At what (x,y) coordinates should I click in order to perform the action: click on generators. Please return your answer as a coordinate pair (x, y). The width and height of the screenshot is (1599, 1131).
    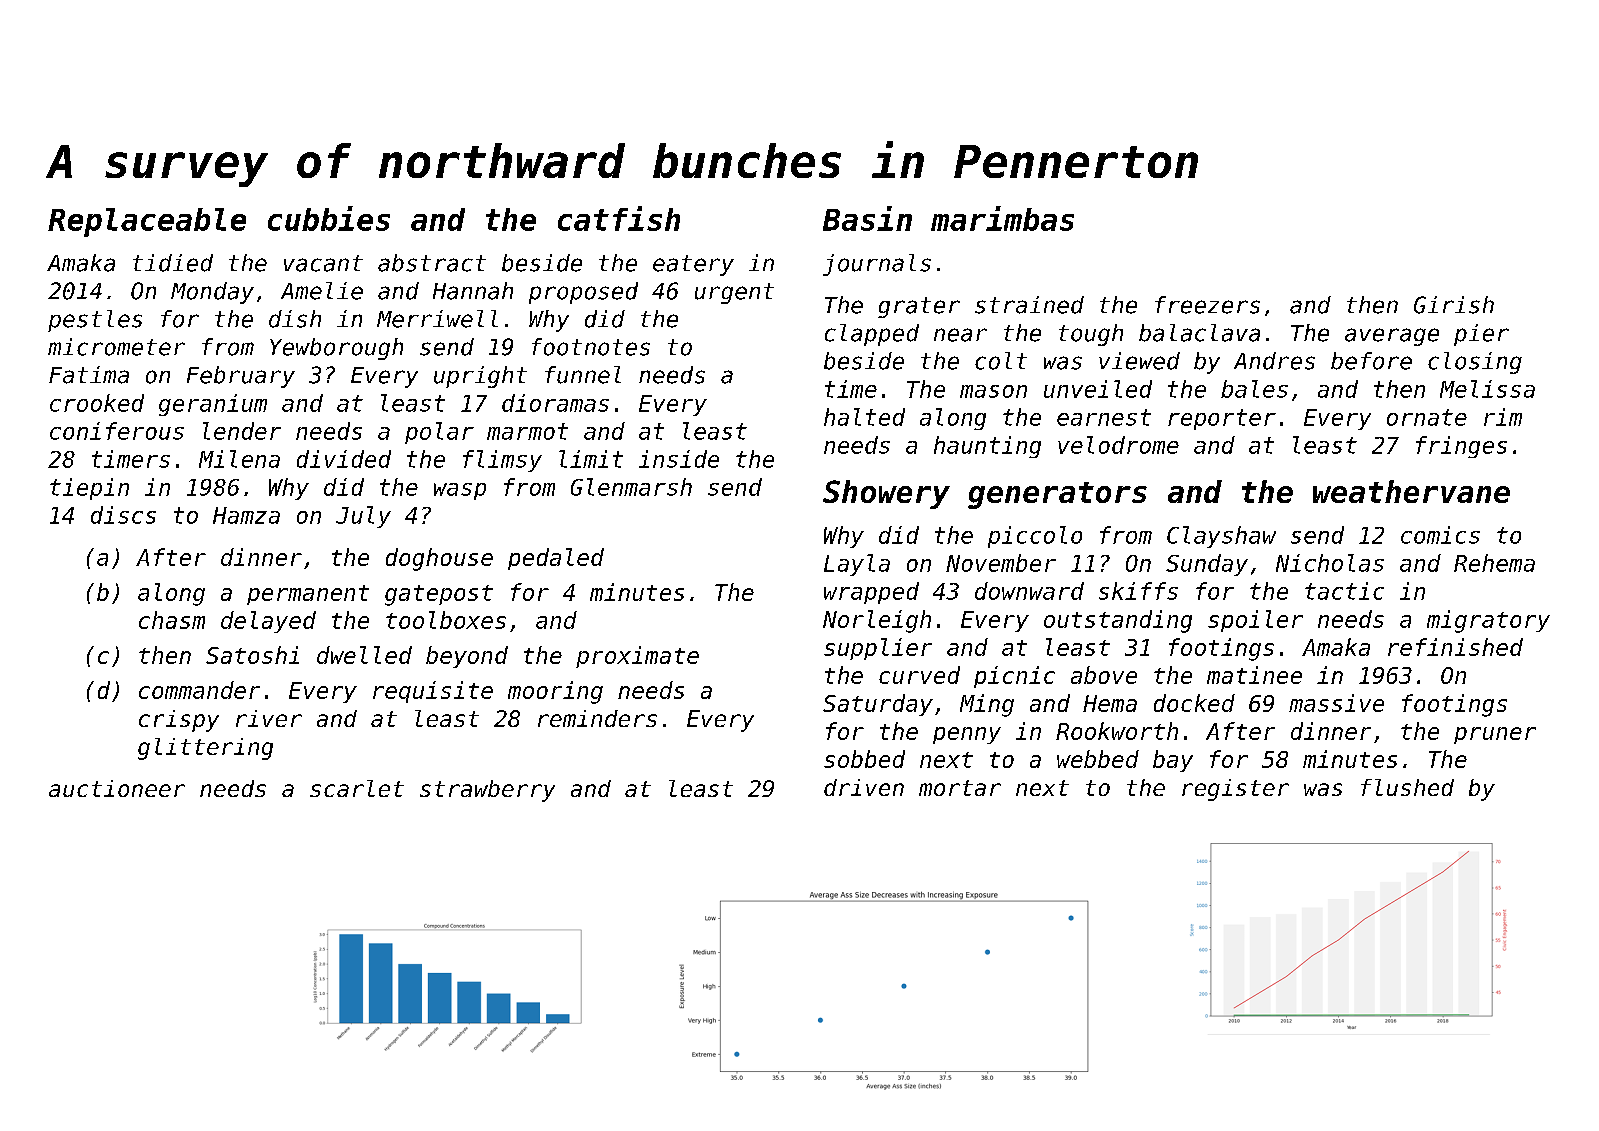
    Looking at the image, I should click on (1057, 495).
